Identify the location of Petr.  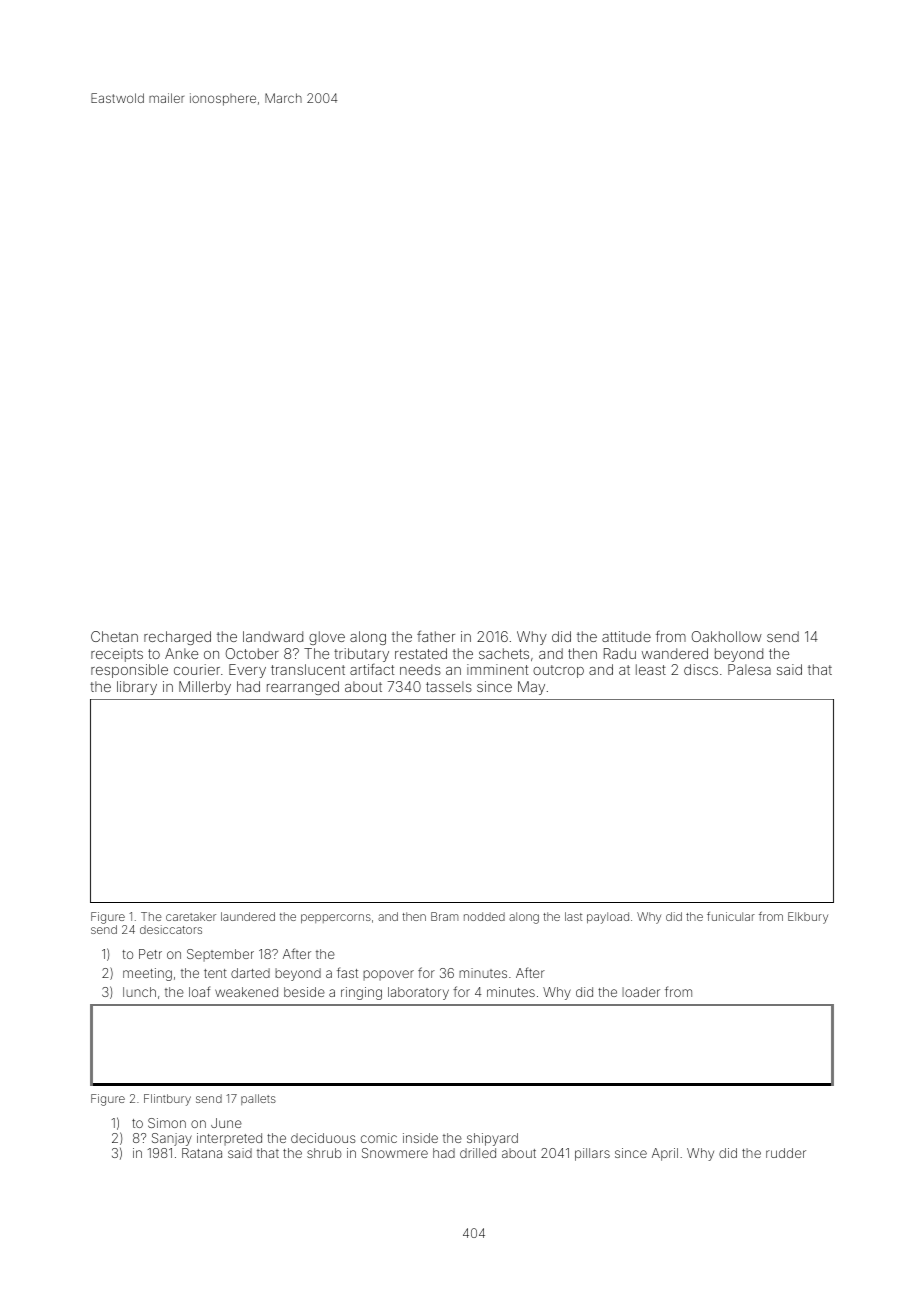
(150, 954).
